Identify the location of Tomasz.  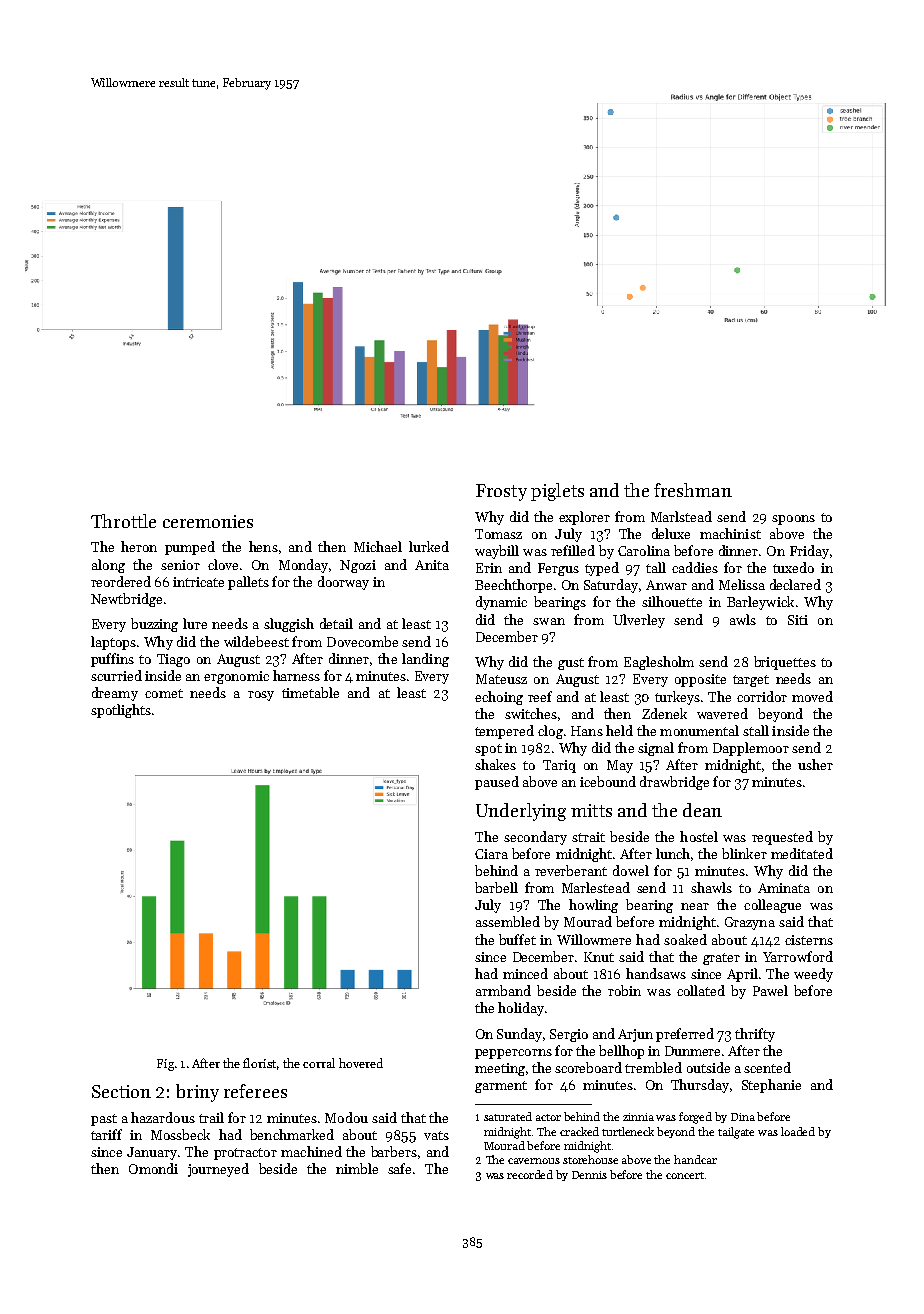
(498, 534).
